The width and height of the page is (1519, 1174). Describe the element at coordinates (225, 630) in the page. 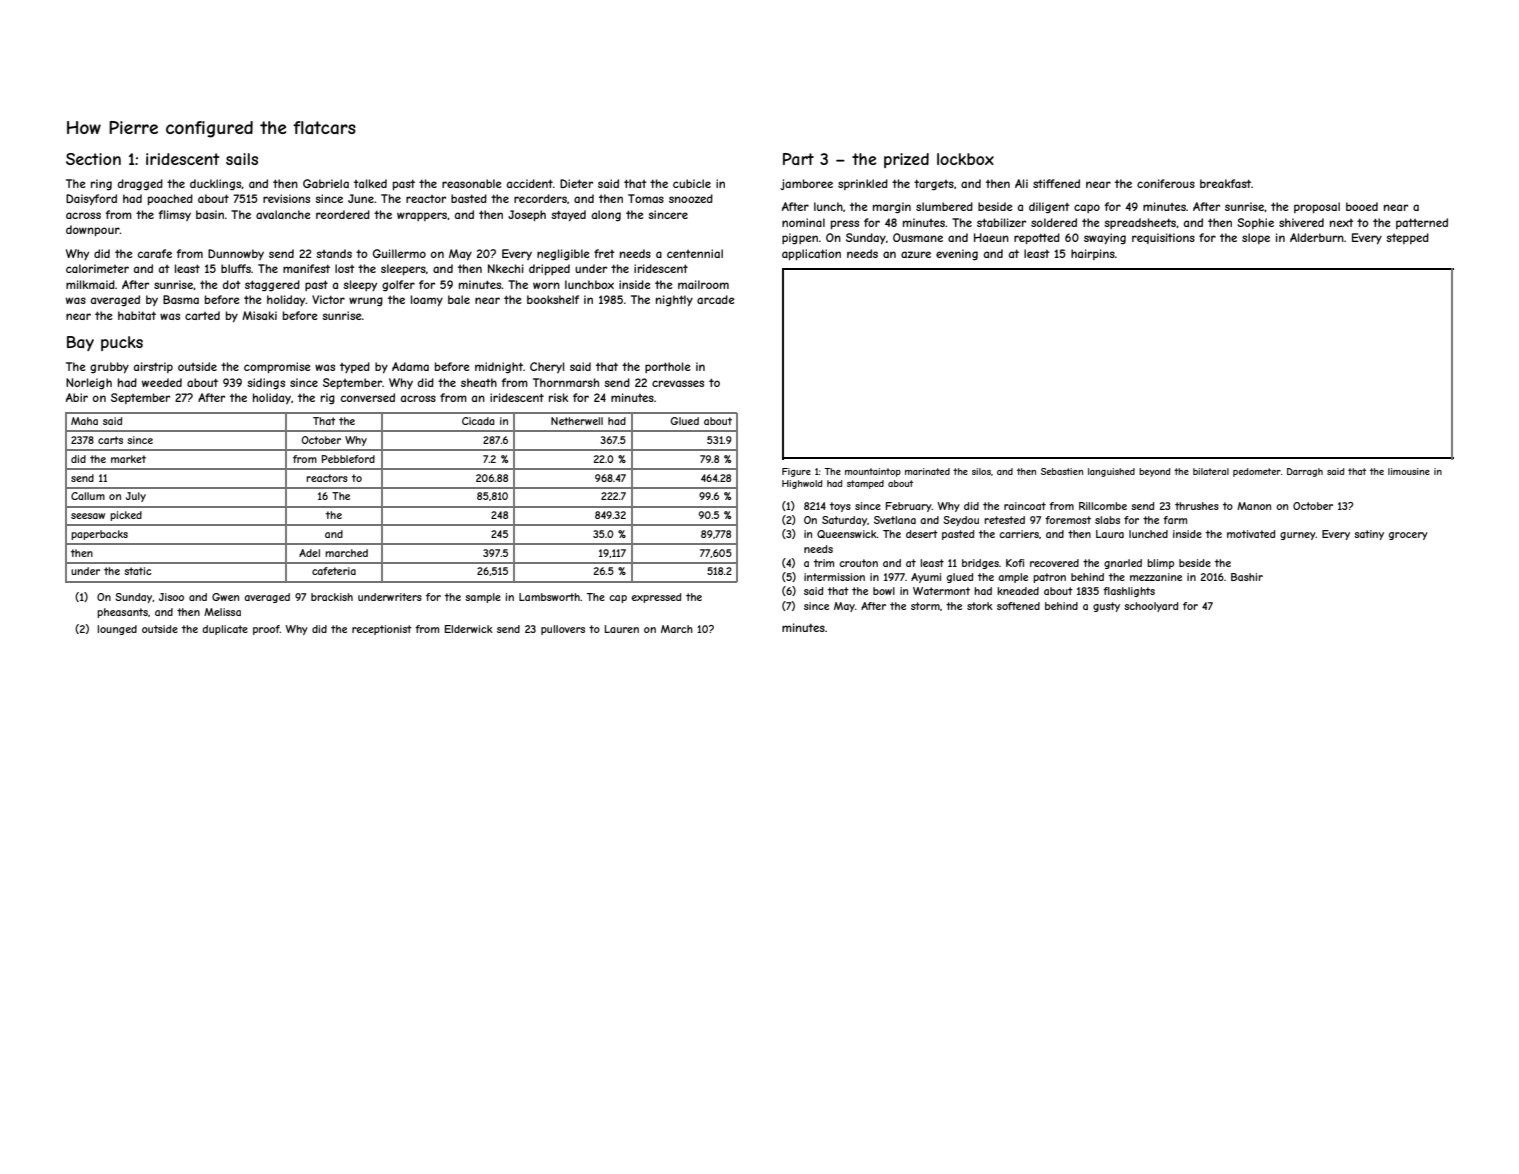

I see `duplicate` at that location.
